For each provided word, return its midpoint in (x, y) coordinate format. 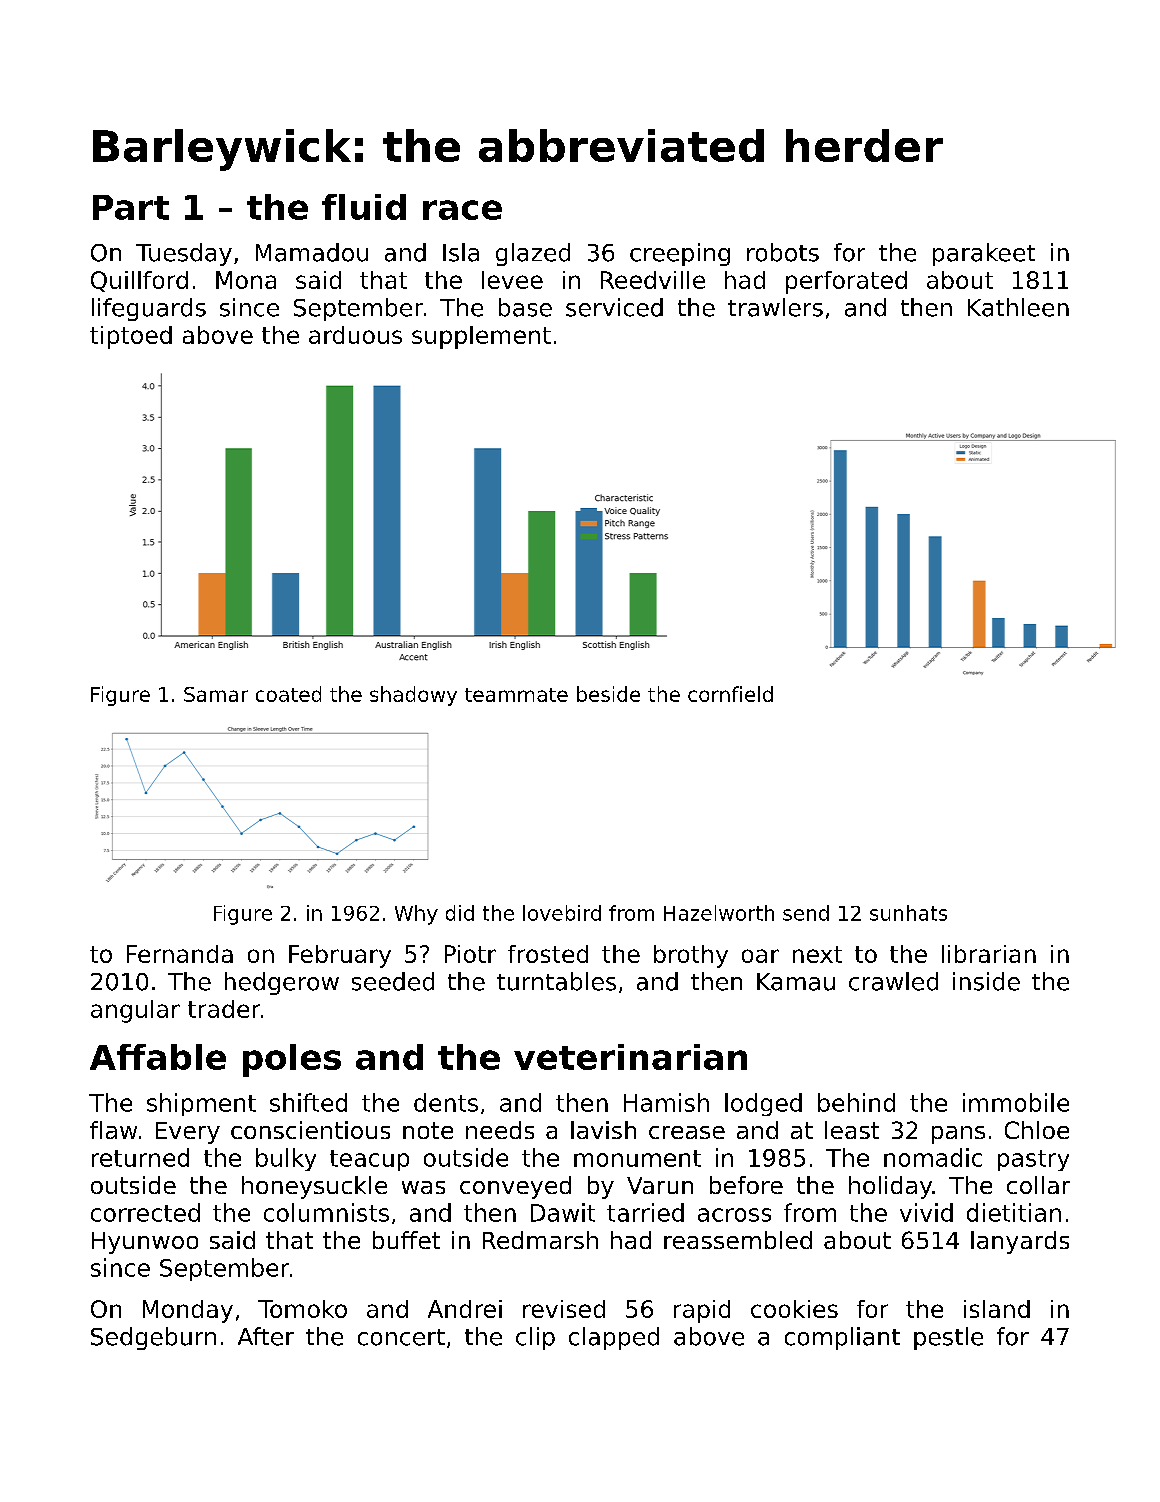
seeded (393, 981)
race (462, 210)
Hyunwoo (145, 1243)
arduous (355, 335)
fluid (364, 207)
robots (783, 252)
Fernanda (180, 954)
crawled (893, 981)
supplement (481, 337)
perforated (846, 282)
